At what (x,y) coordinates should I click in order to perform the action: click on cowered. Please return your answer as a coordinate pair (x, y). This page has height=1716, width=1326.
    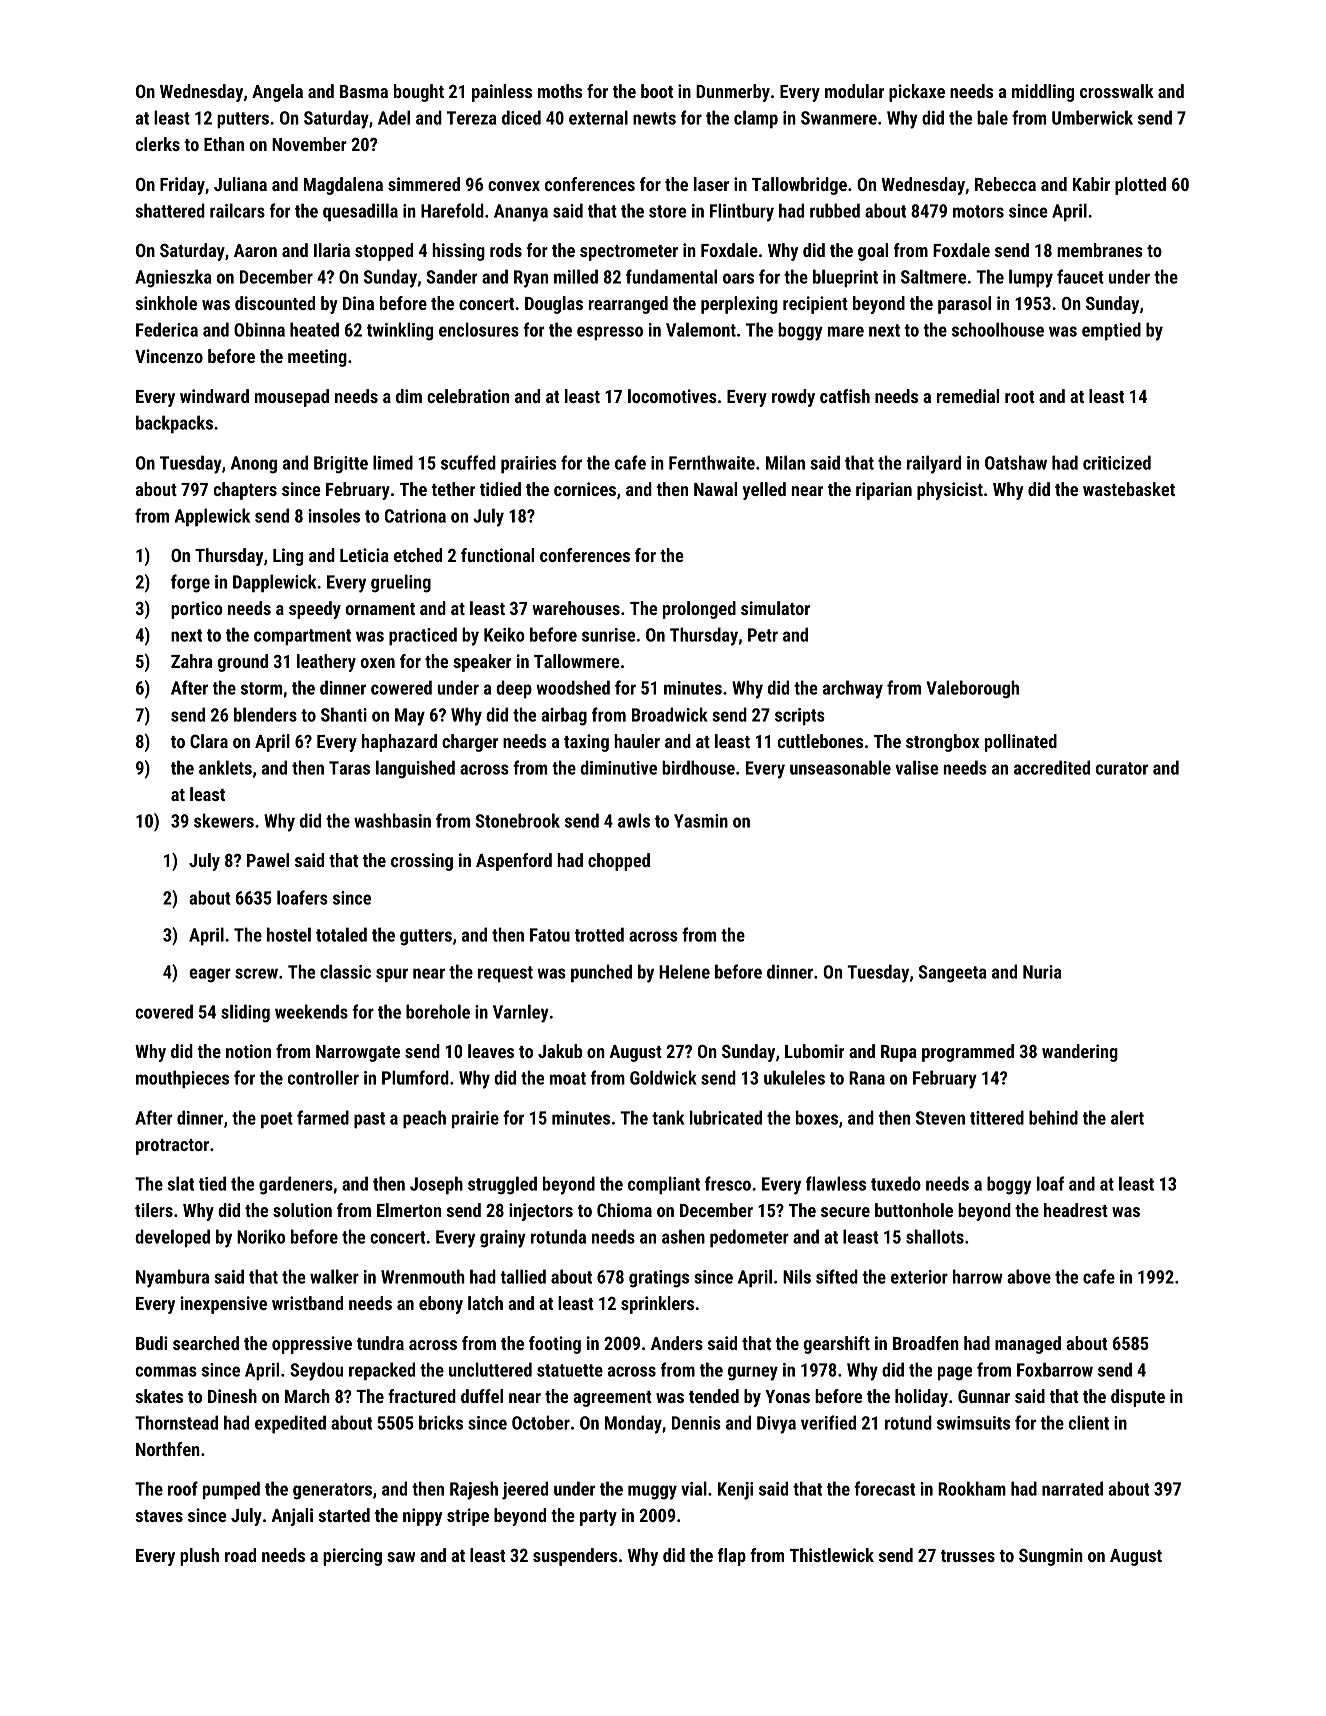
    Looking at the image, I should click on (401, 687).
